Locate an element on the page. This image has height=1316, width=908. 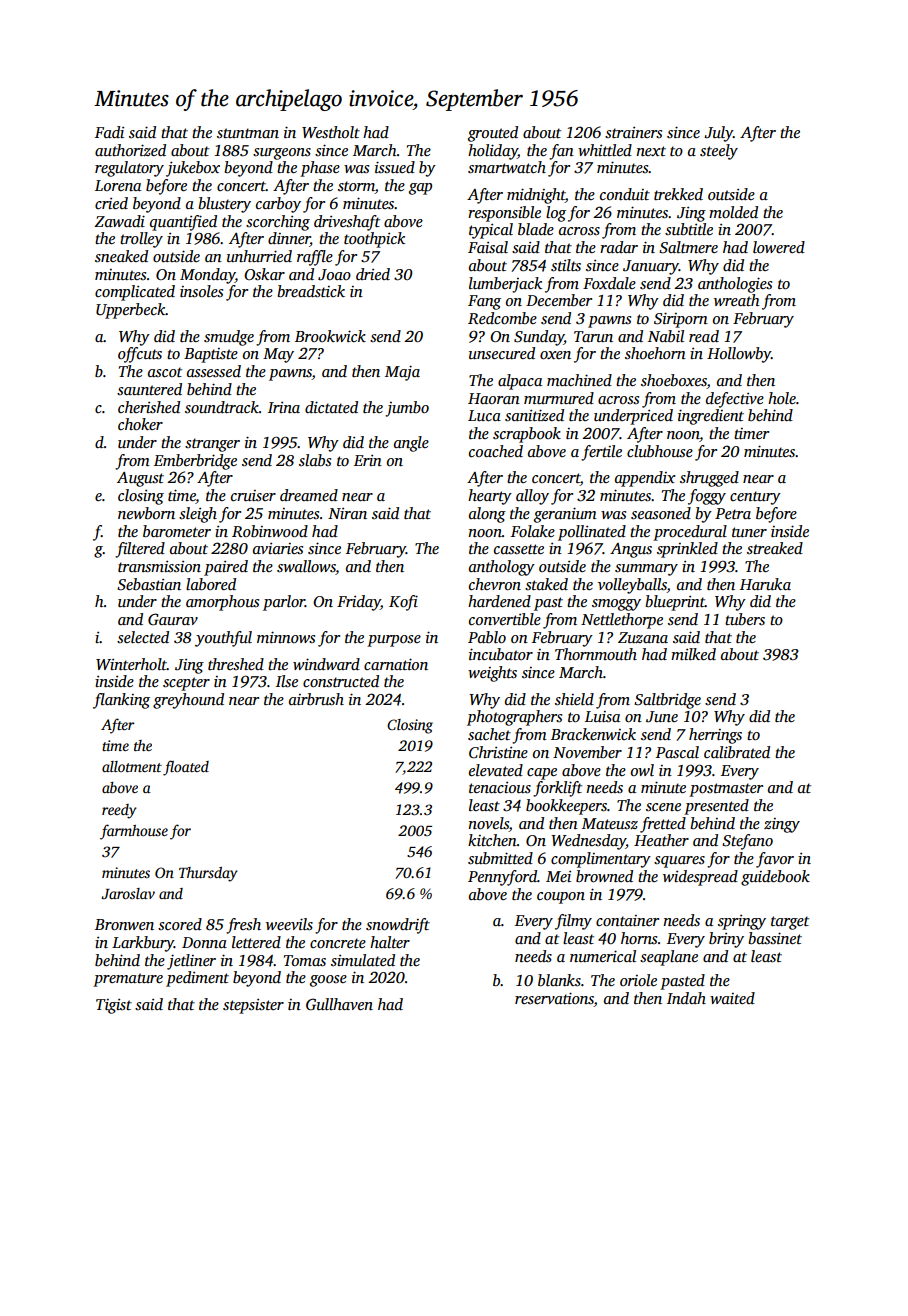
lowered is located at coordinates (779, 247).
